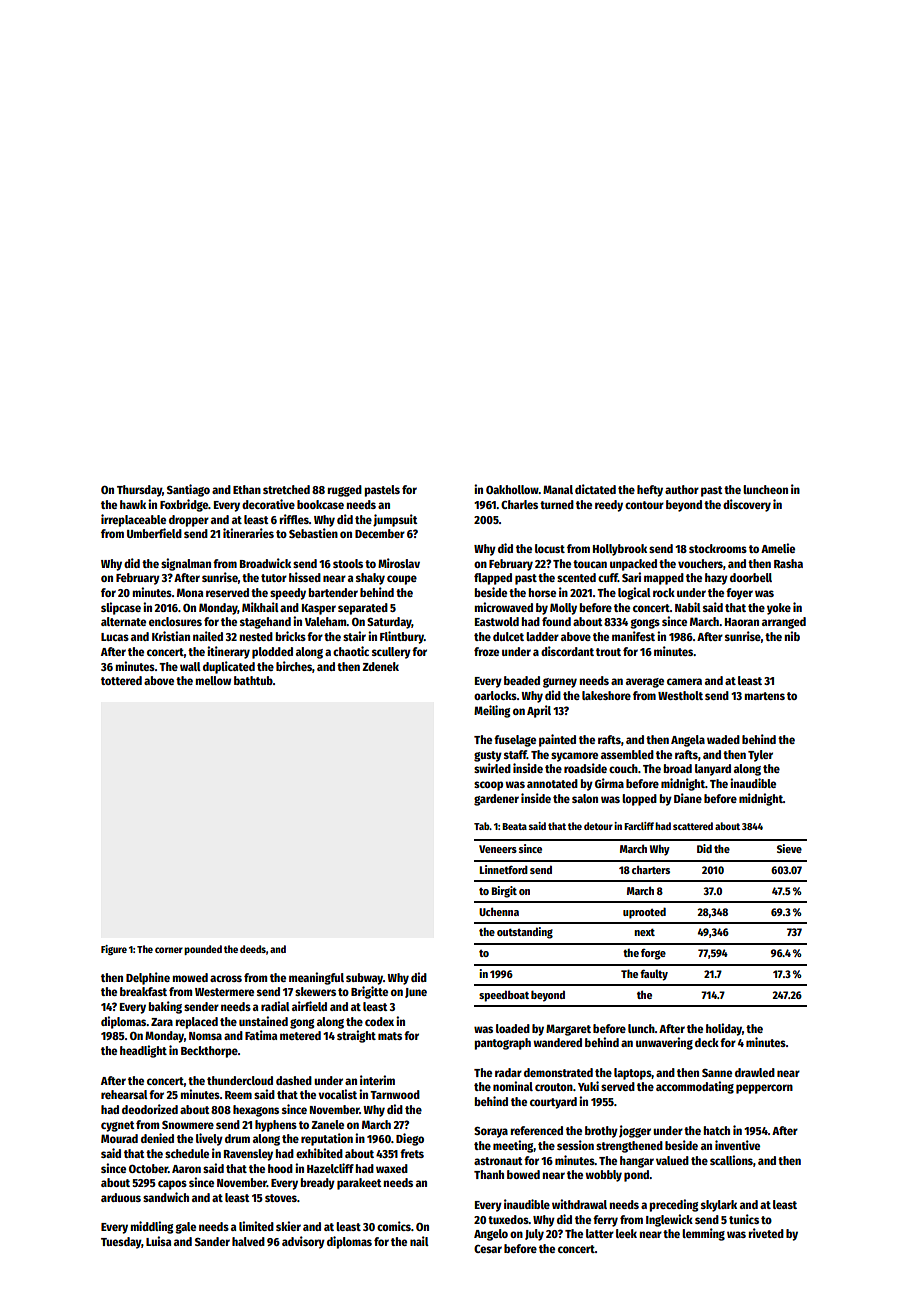  I want to click on bathtub, so click(253, 680).
